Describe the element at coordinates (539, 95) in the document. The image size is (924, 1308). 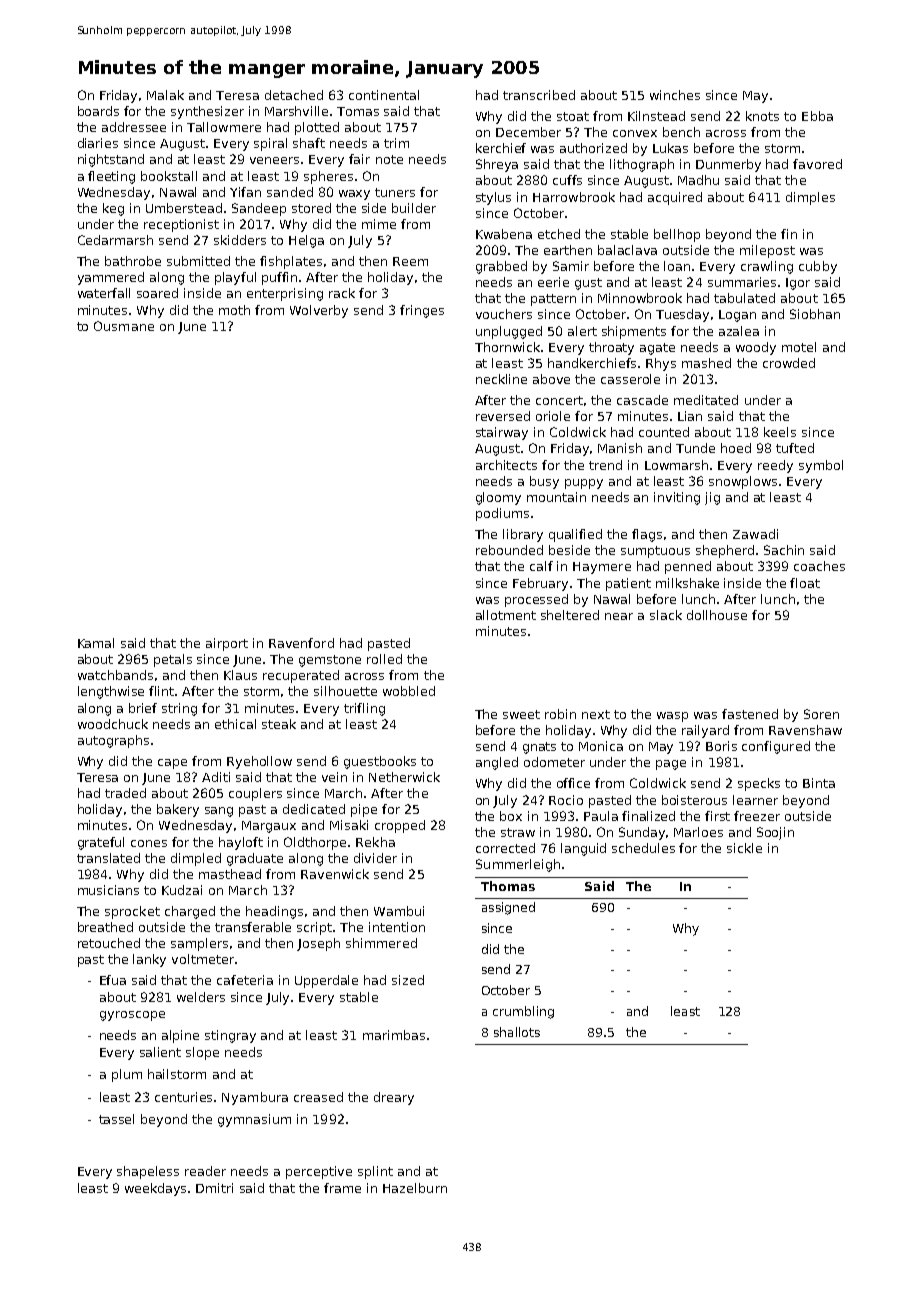
I see `transcribed` at that location.
